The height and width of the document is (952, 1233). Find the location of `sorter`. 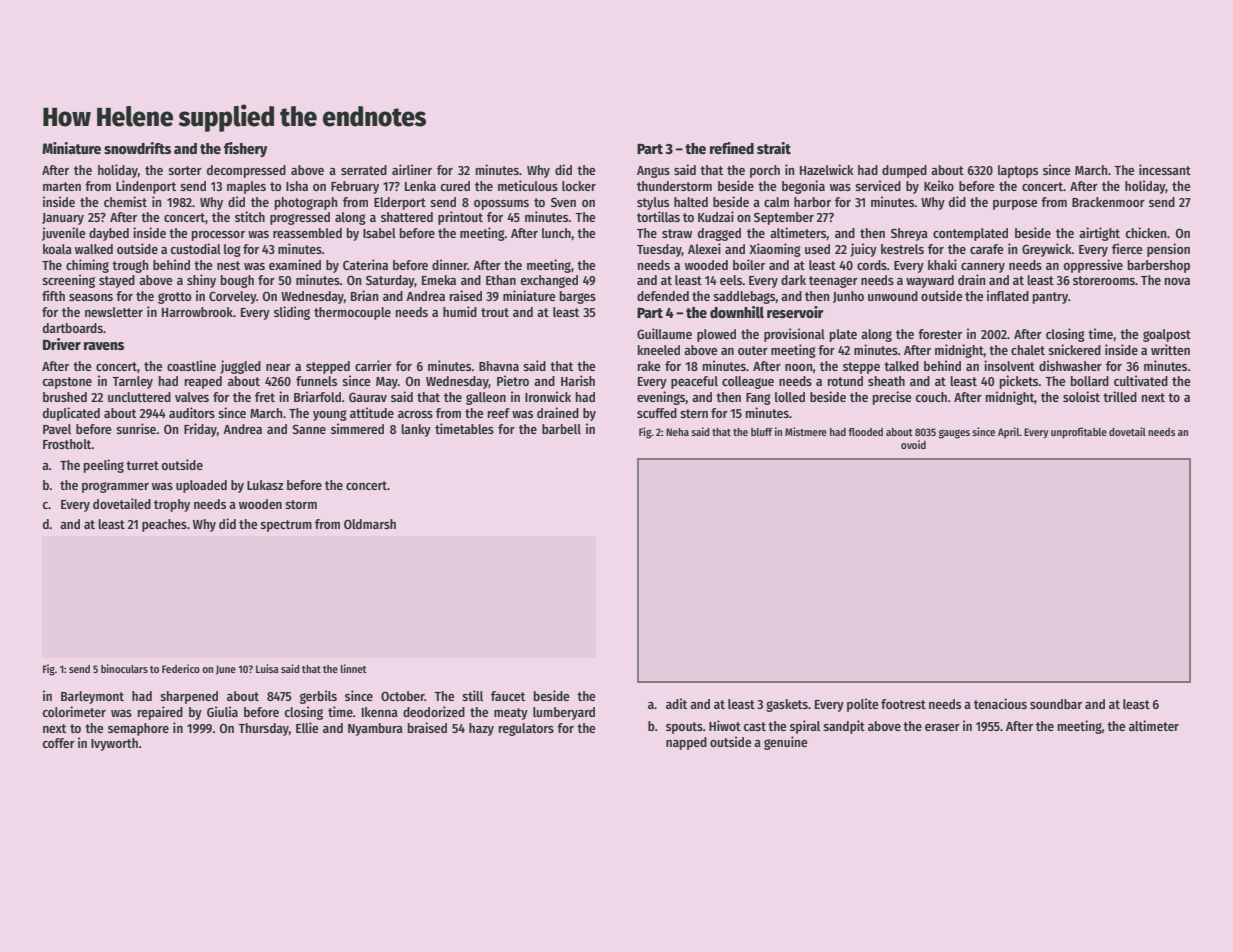

sorter is located at coordinates (185, 170).
